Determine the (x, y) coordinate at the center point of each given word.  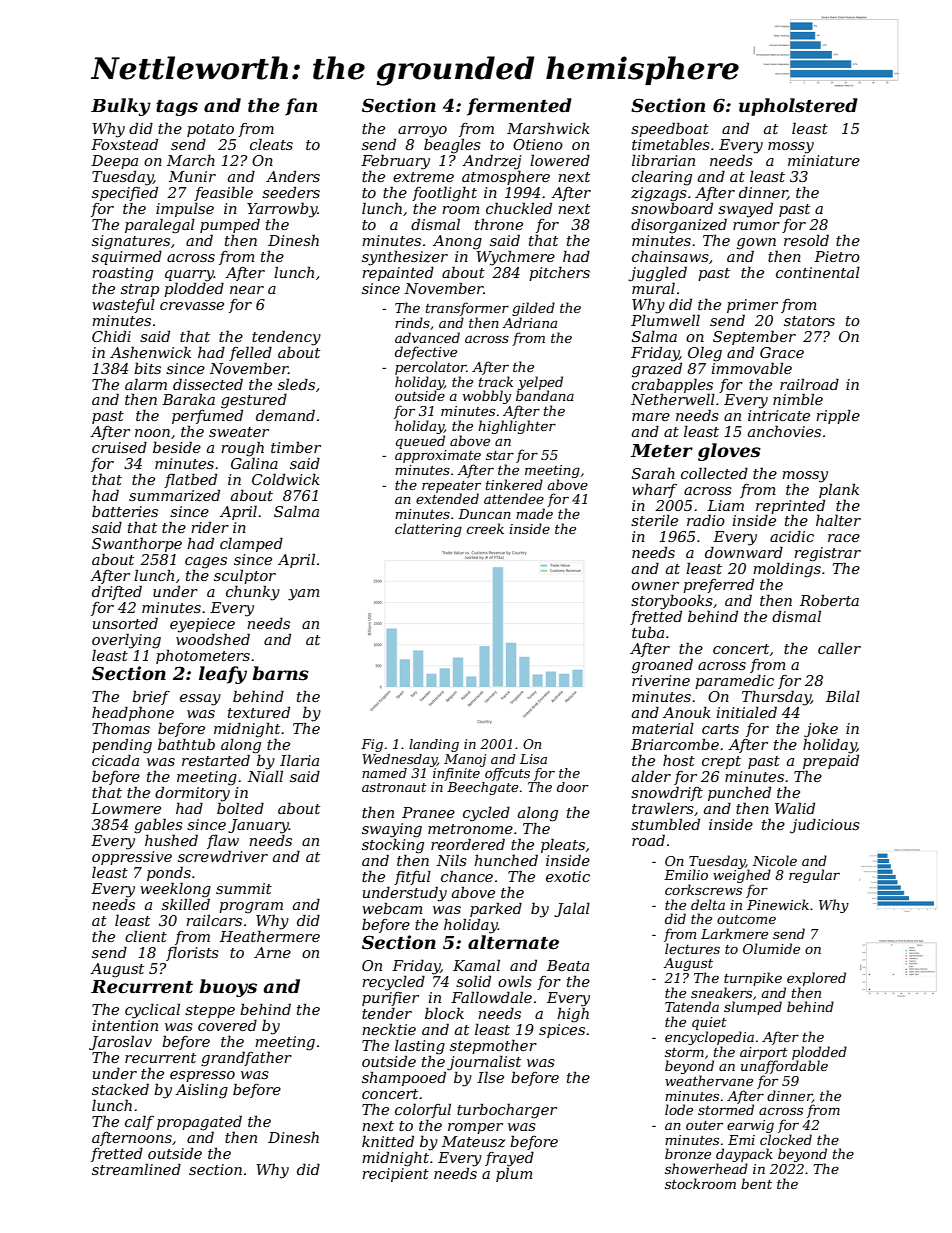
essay (200, 700)
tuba (648, 632)
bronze (688, 1154)
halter (838, 520)
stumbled (665, 824)
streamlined (136, 1169)
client (146, 936)
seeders (291, 192)
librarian (663, 160)
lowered (560, 160)
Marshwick (548, 128)
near (247, 290)
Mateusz (474, 1142)
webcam (392, 908)
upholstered (798, 107)
